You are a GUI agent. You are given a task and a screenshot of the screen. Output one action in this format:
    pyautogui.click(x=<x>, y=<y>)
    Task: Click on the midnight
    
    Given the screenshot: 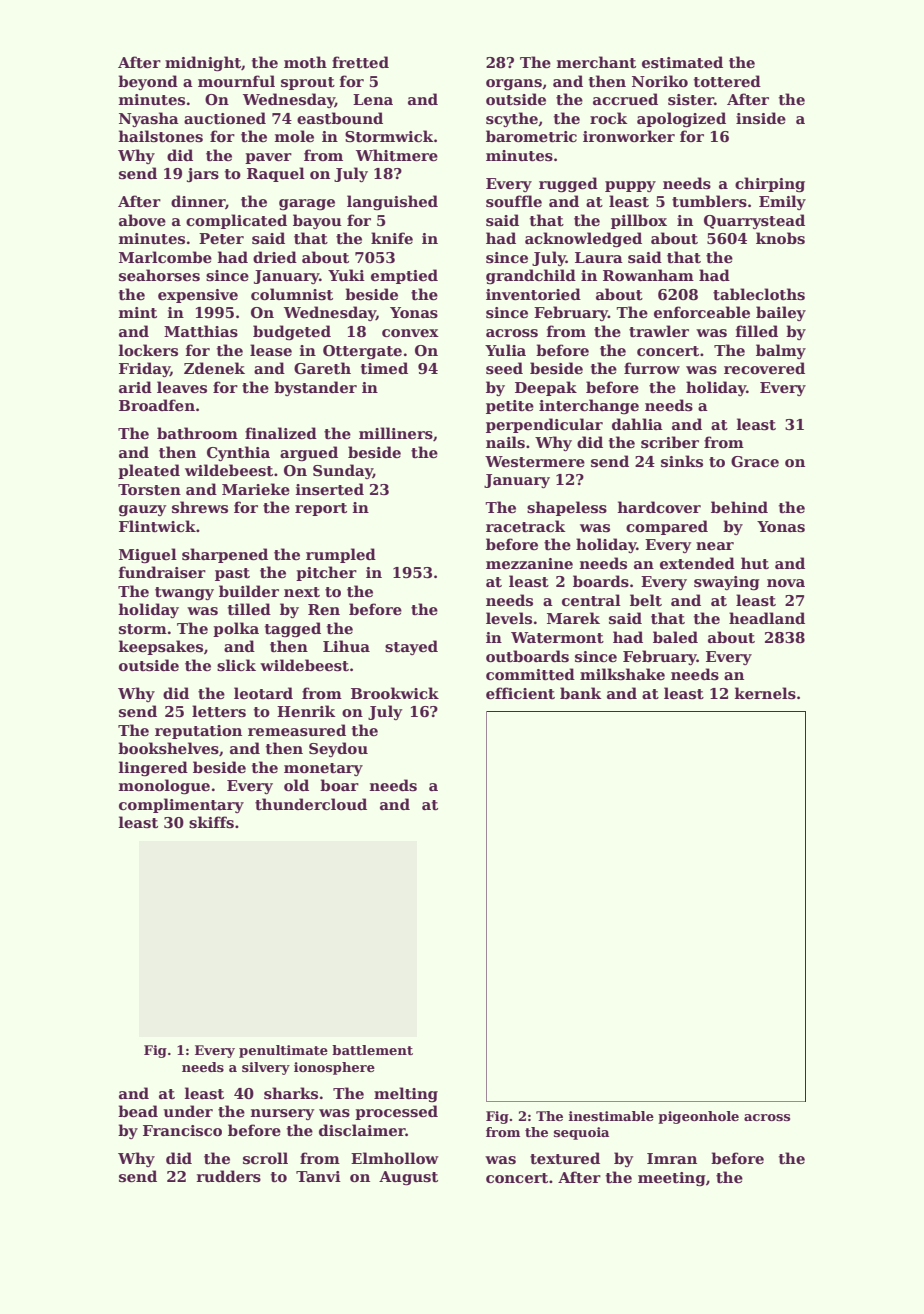 What is the action you would take?
    pyautogui.click(x=203, y=64)
